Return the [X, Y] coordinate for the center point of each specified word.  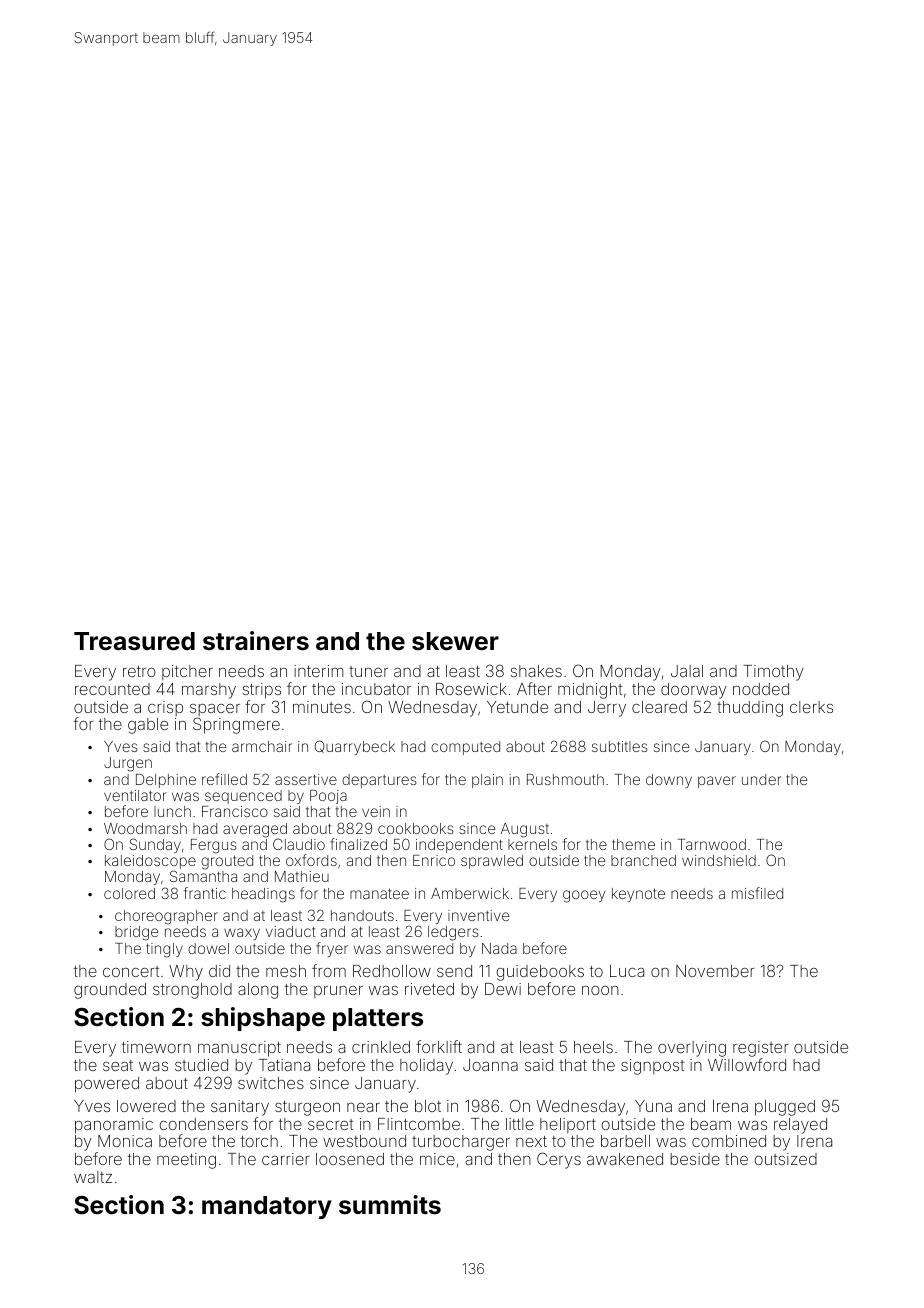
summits [390, 1205]
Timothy [773, 673]
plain [487, 781]
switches [271, 1083]
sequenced [243, 797]
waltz [93, 1177]
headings [263, 895]
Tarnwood [712, 844]
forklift [439, 1046]
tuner [368, 671]
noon [600, 990]
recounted [112, 689]
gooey [584, 896]
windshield [719, 860]
